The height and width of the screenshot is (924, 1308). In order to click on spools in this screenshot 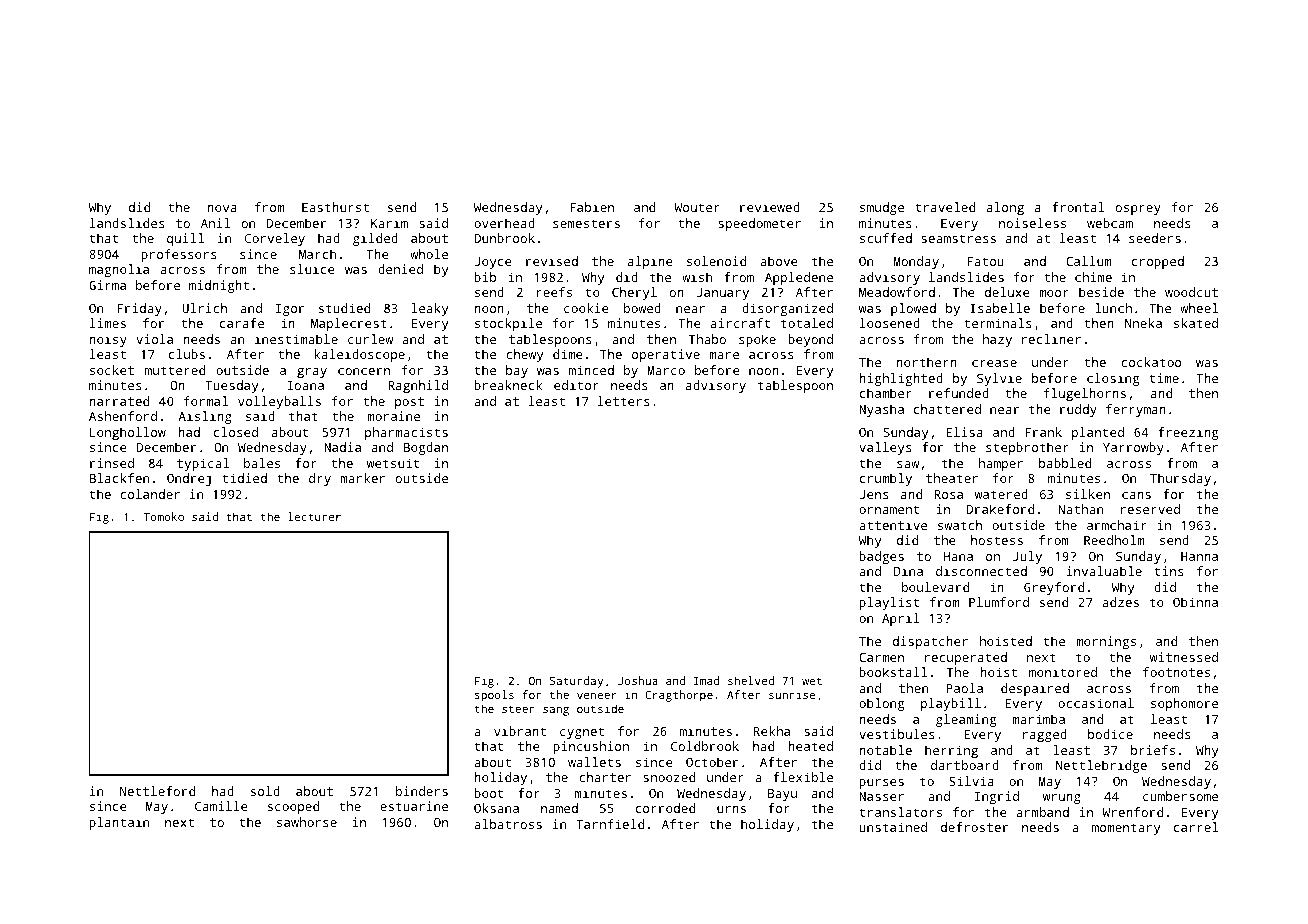, I will do `click(494, 696)`.
